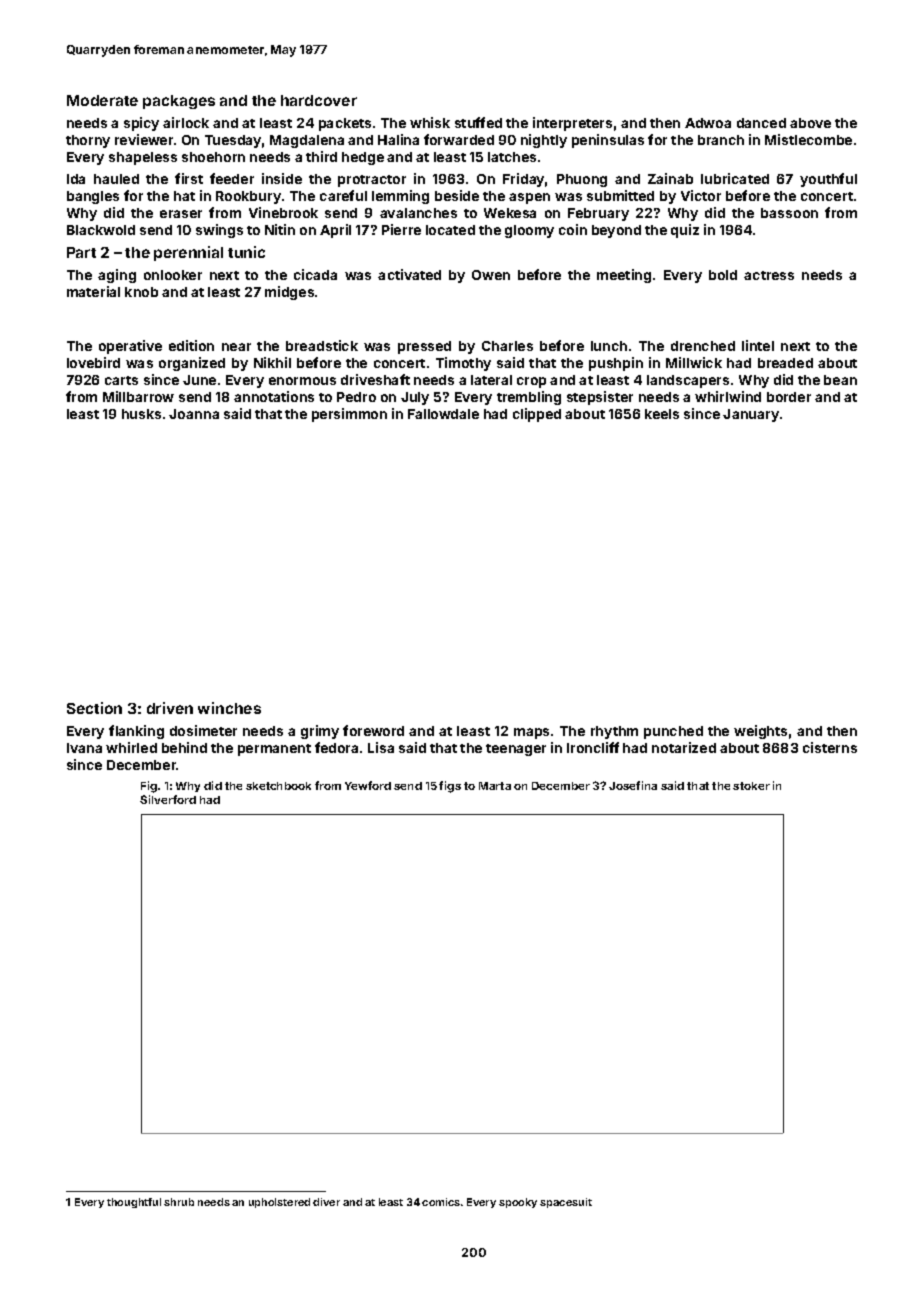 Image resolution: width=924 pixels, height=1308 pixels. Describe the element at coordinates (443, 414) in the screenshot. I see `Fallowdale` at that location.
